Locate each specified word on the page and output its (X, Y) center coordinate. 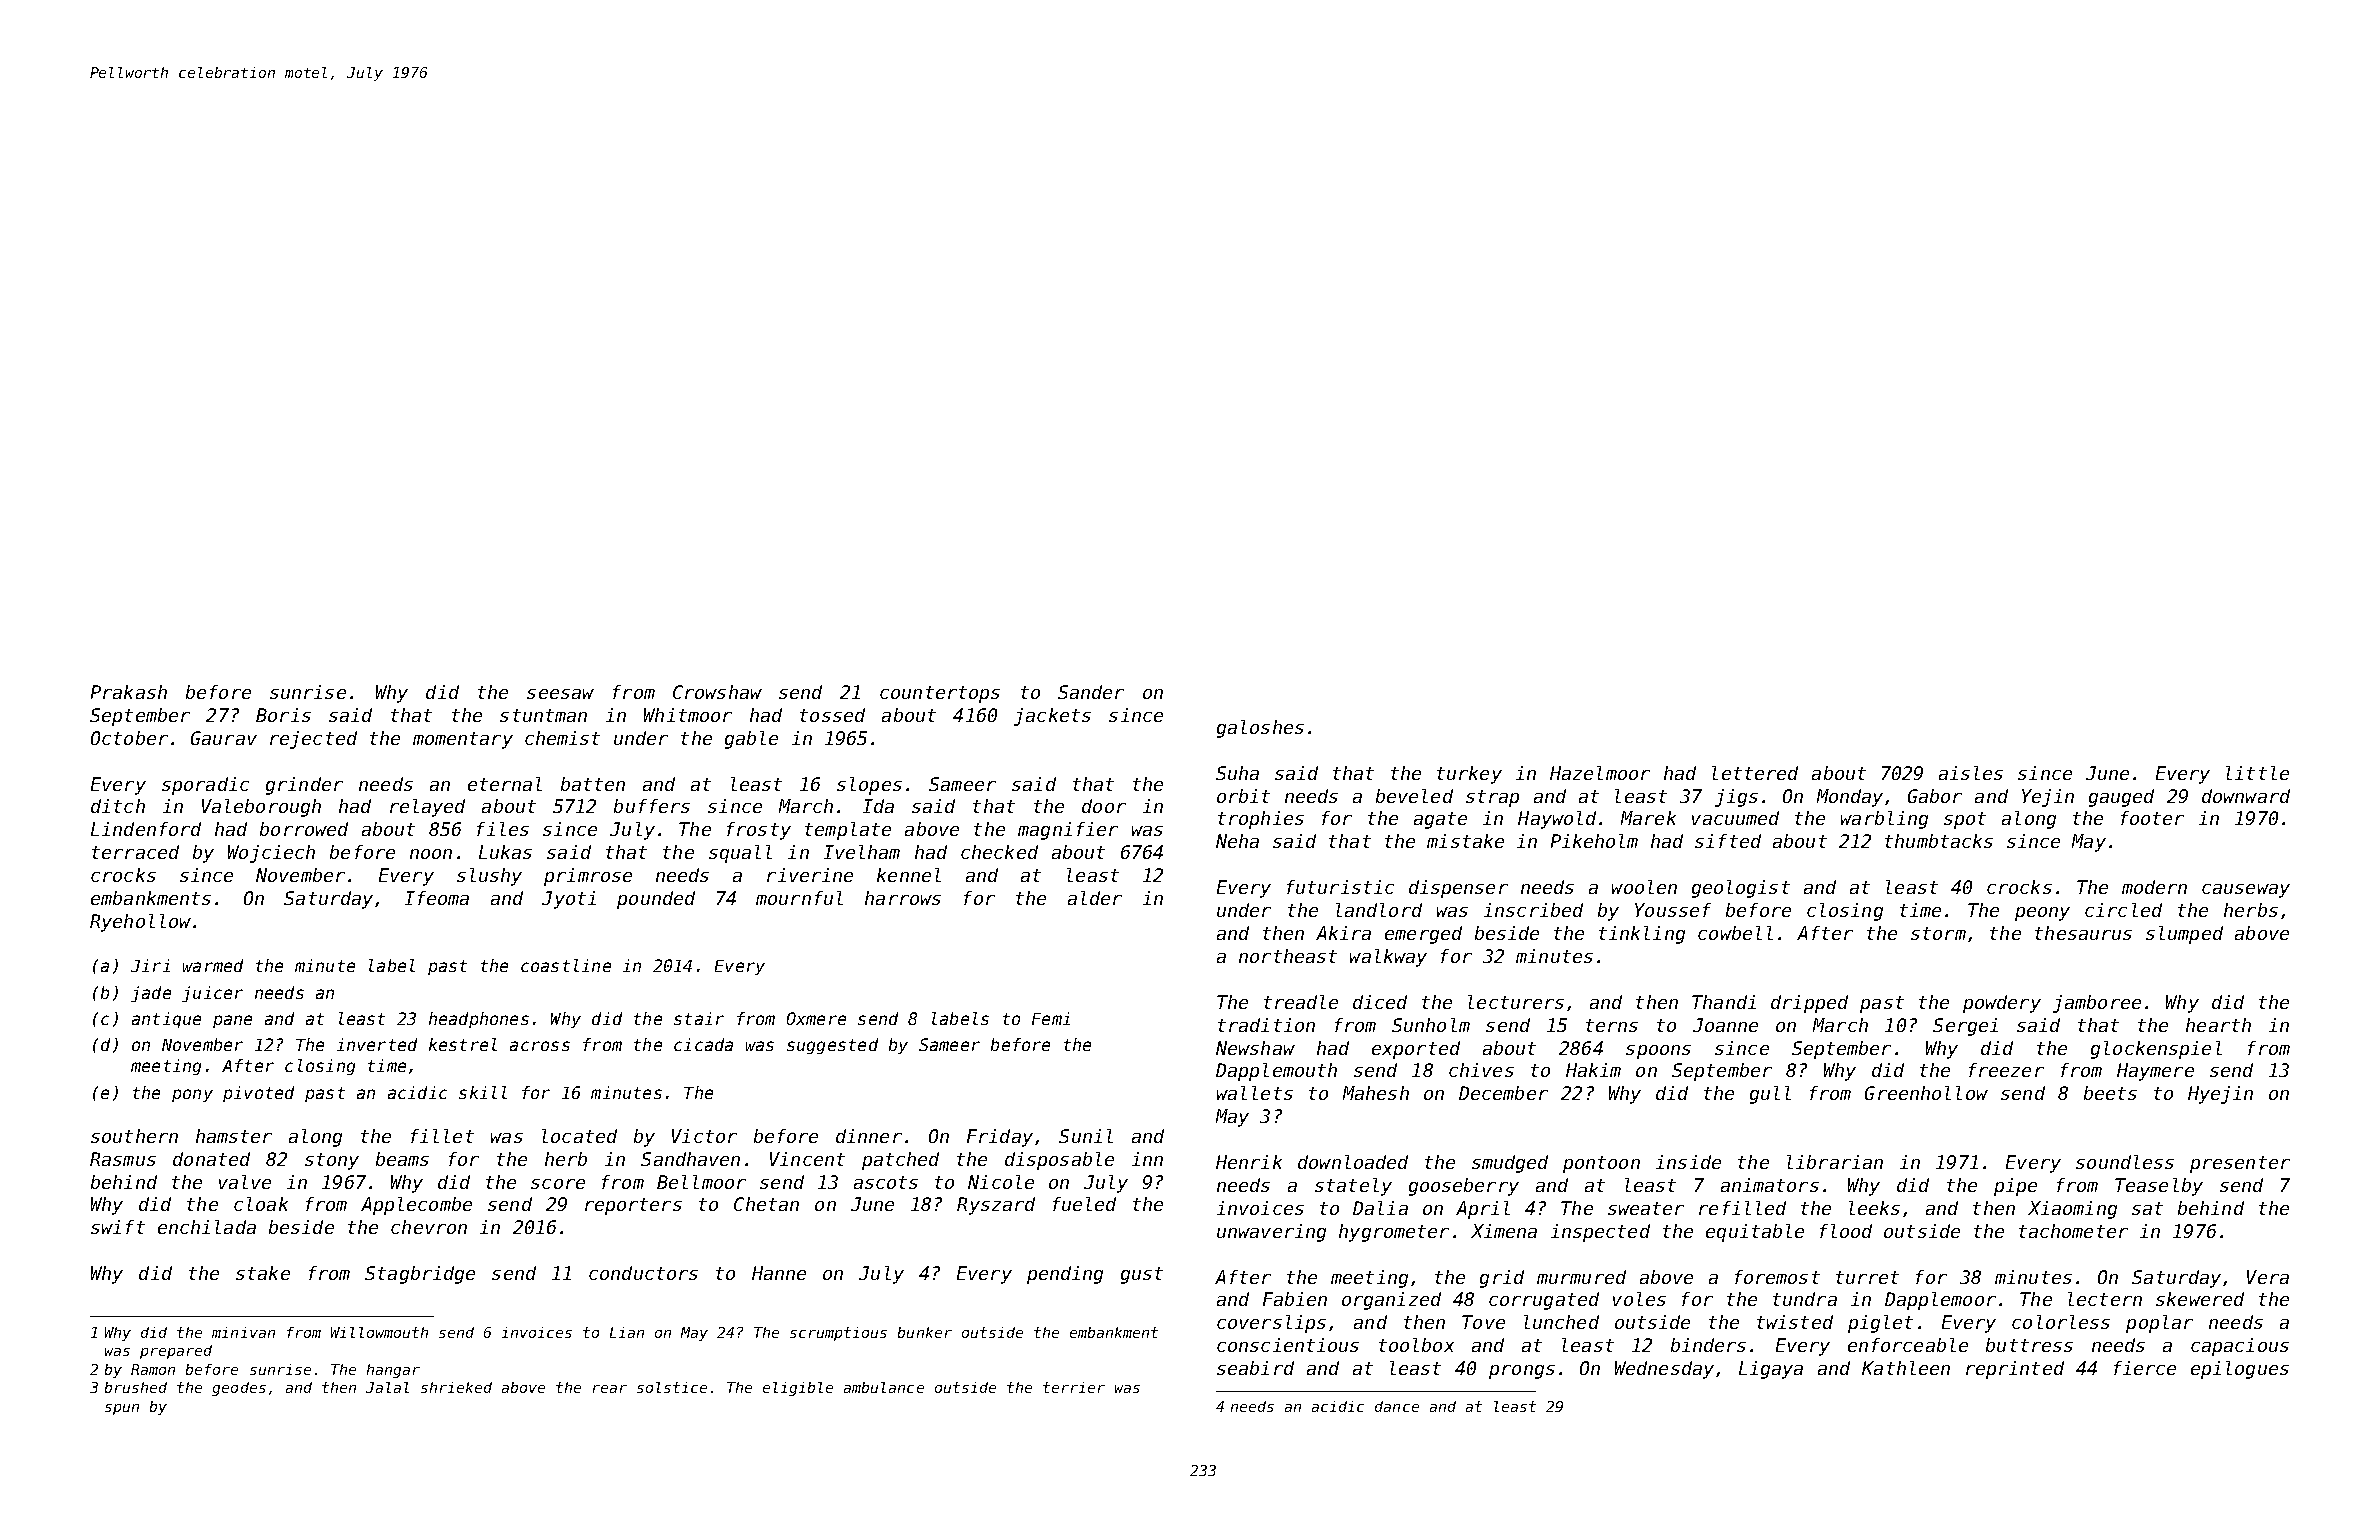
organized (1391, 1301)
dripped (1809, 1004)
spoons (1658, 1052)
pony (192, 1095)
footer (2152, 818)
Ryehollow (140, 923)
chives (1481, 1070)
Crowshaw (717, 692)
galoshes (1260, 729)
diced (1380, 1002)
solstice (672, 1387)
